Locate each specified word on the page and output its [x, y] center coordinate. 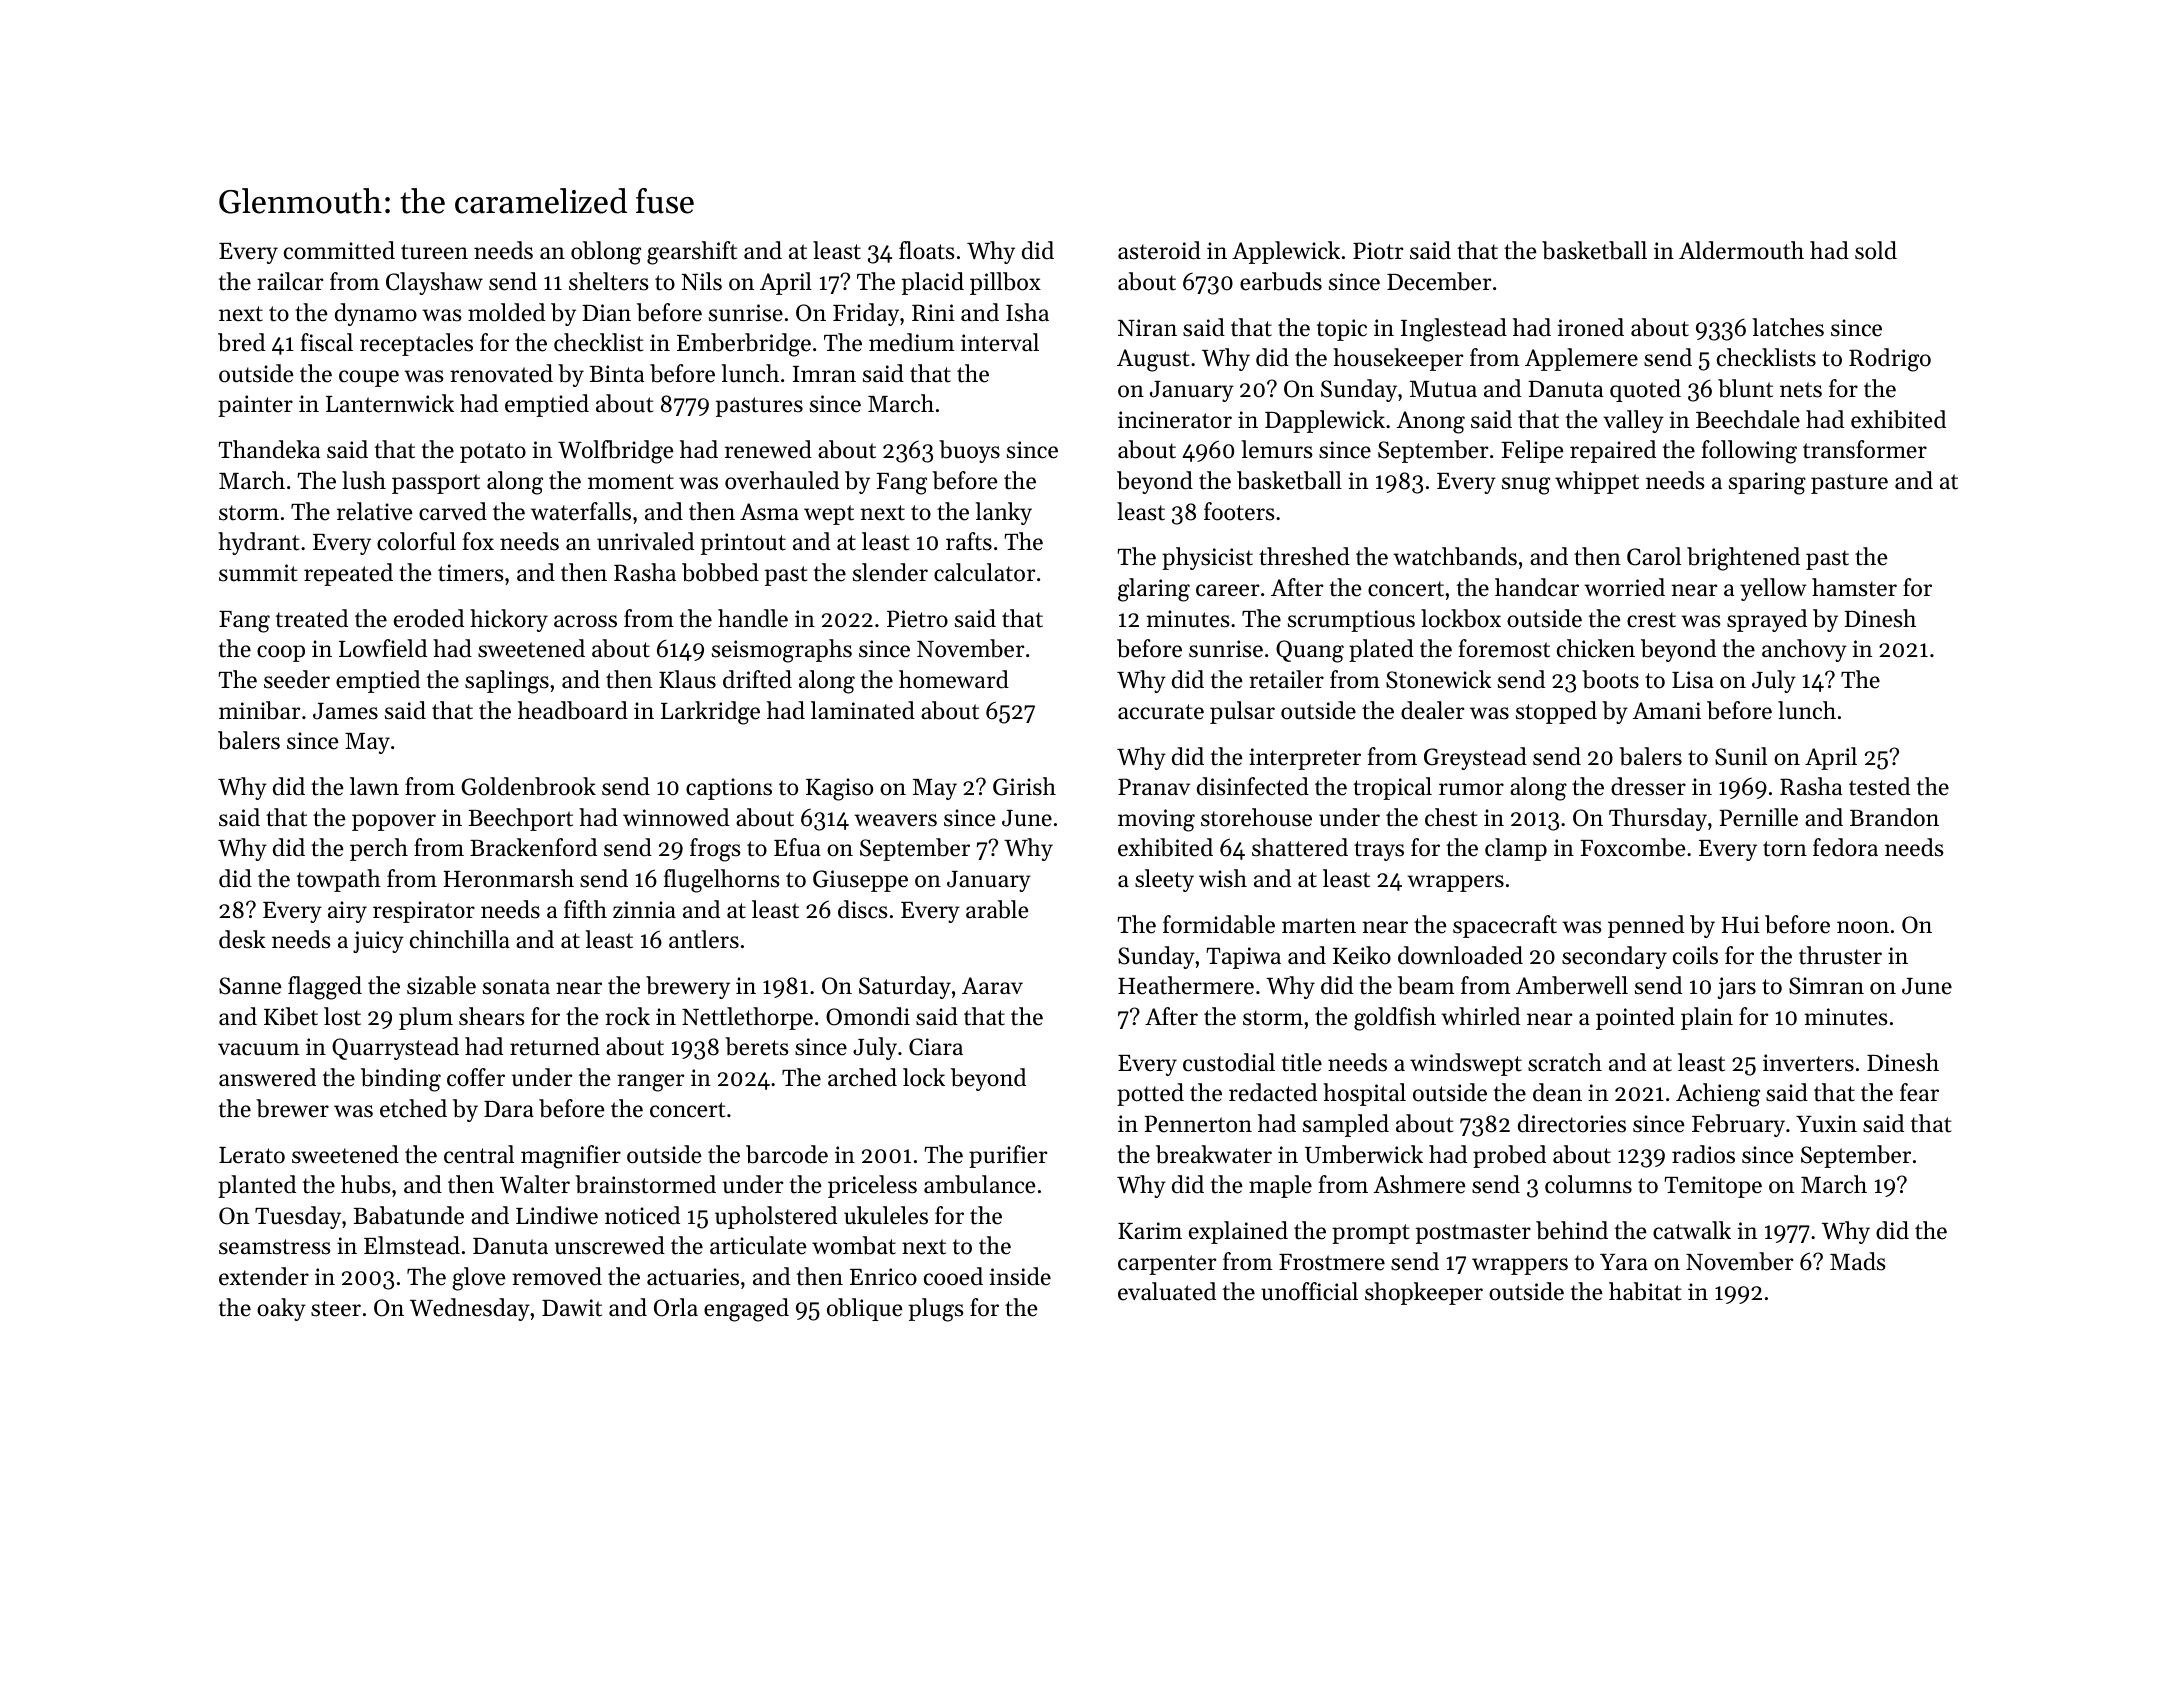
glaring [1154, 590]
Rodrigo [1890, 360]
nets [1801, 390]
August [1153, 360]
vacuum [258, 1049]
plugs [936, 1310]
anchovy [1804, 650]
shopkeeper [1424, 1293]
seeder [297, 679]
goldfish [1395, 1019]
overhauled [782, 480]
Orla [676, 1307]
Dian [606, 312]
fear [1919, 1092]
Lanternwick [390, 403]
